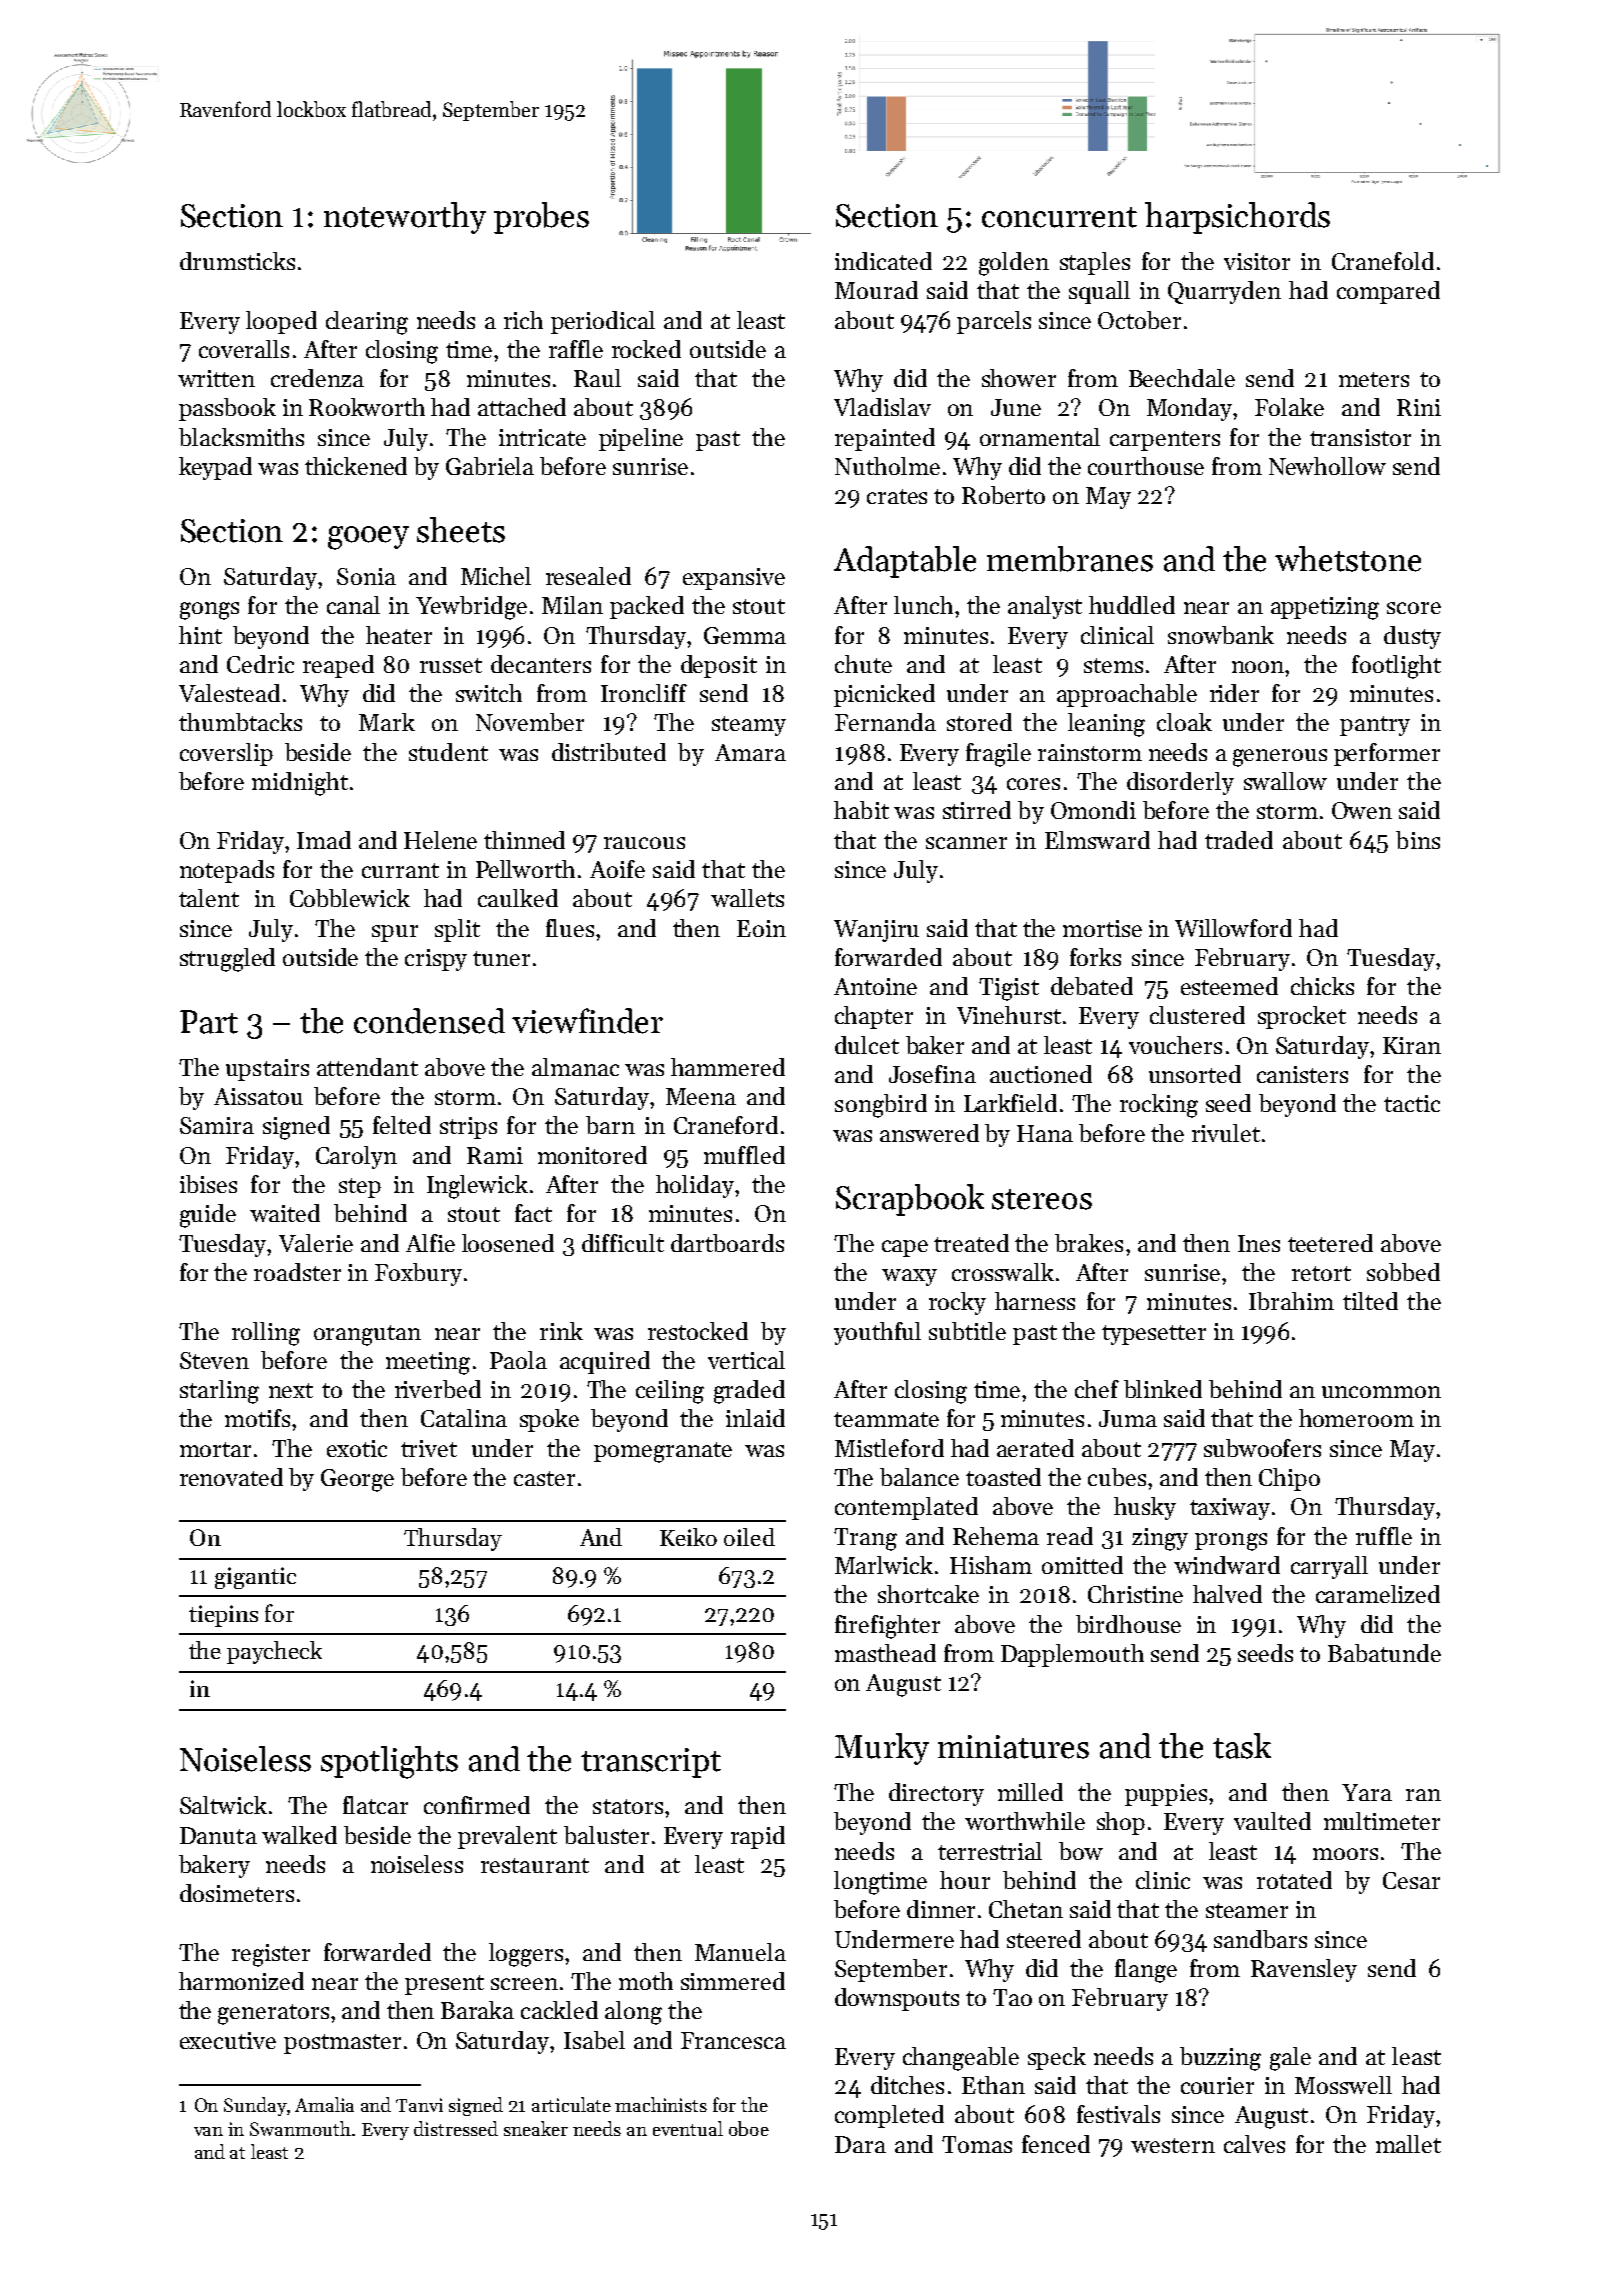  Describe the element at coordinates (651, 1763) in the screenshot. I see `transcript` at that location.
